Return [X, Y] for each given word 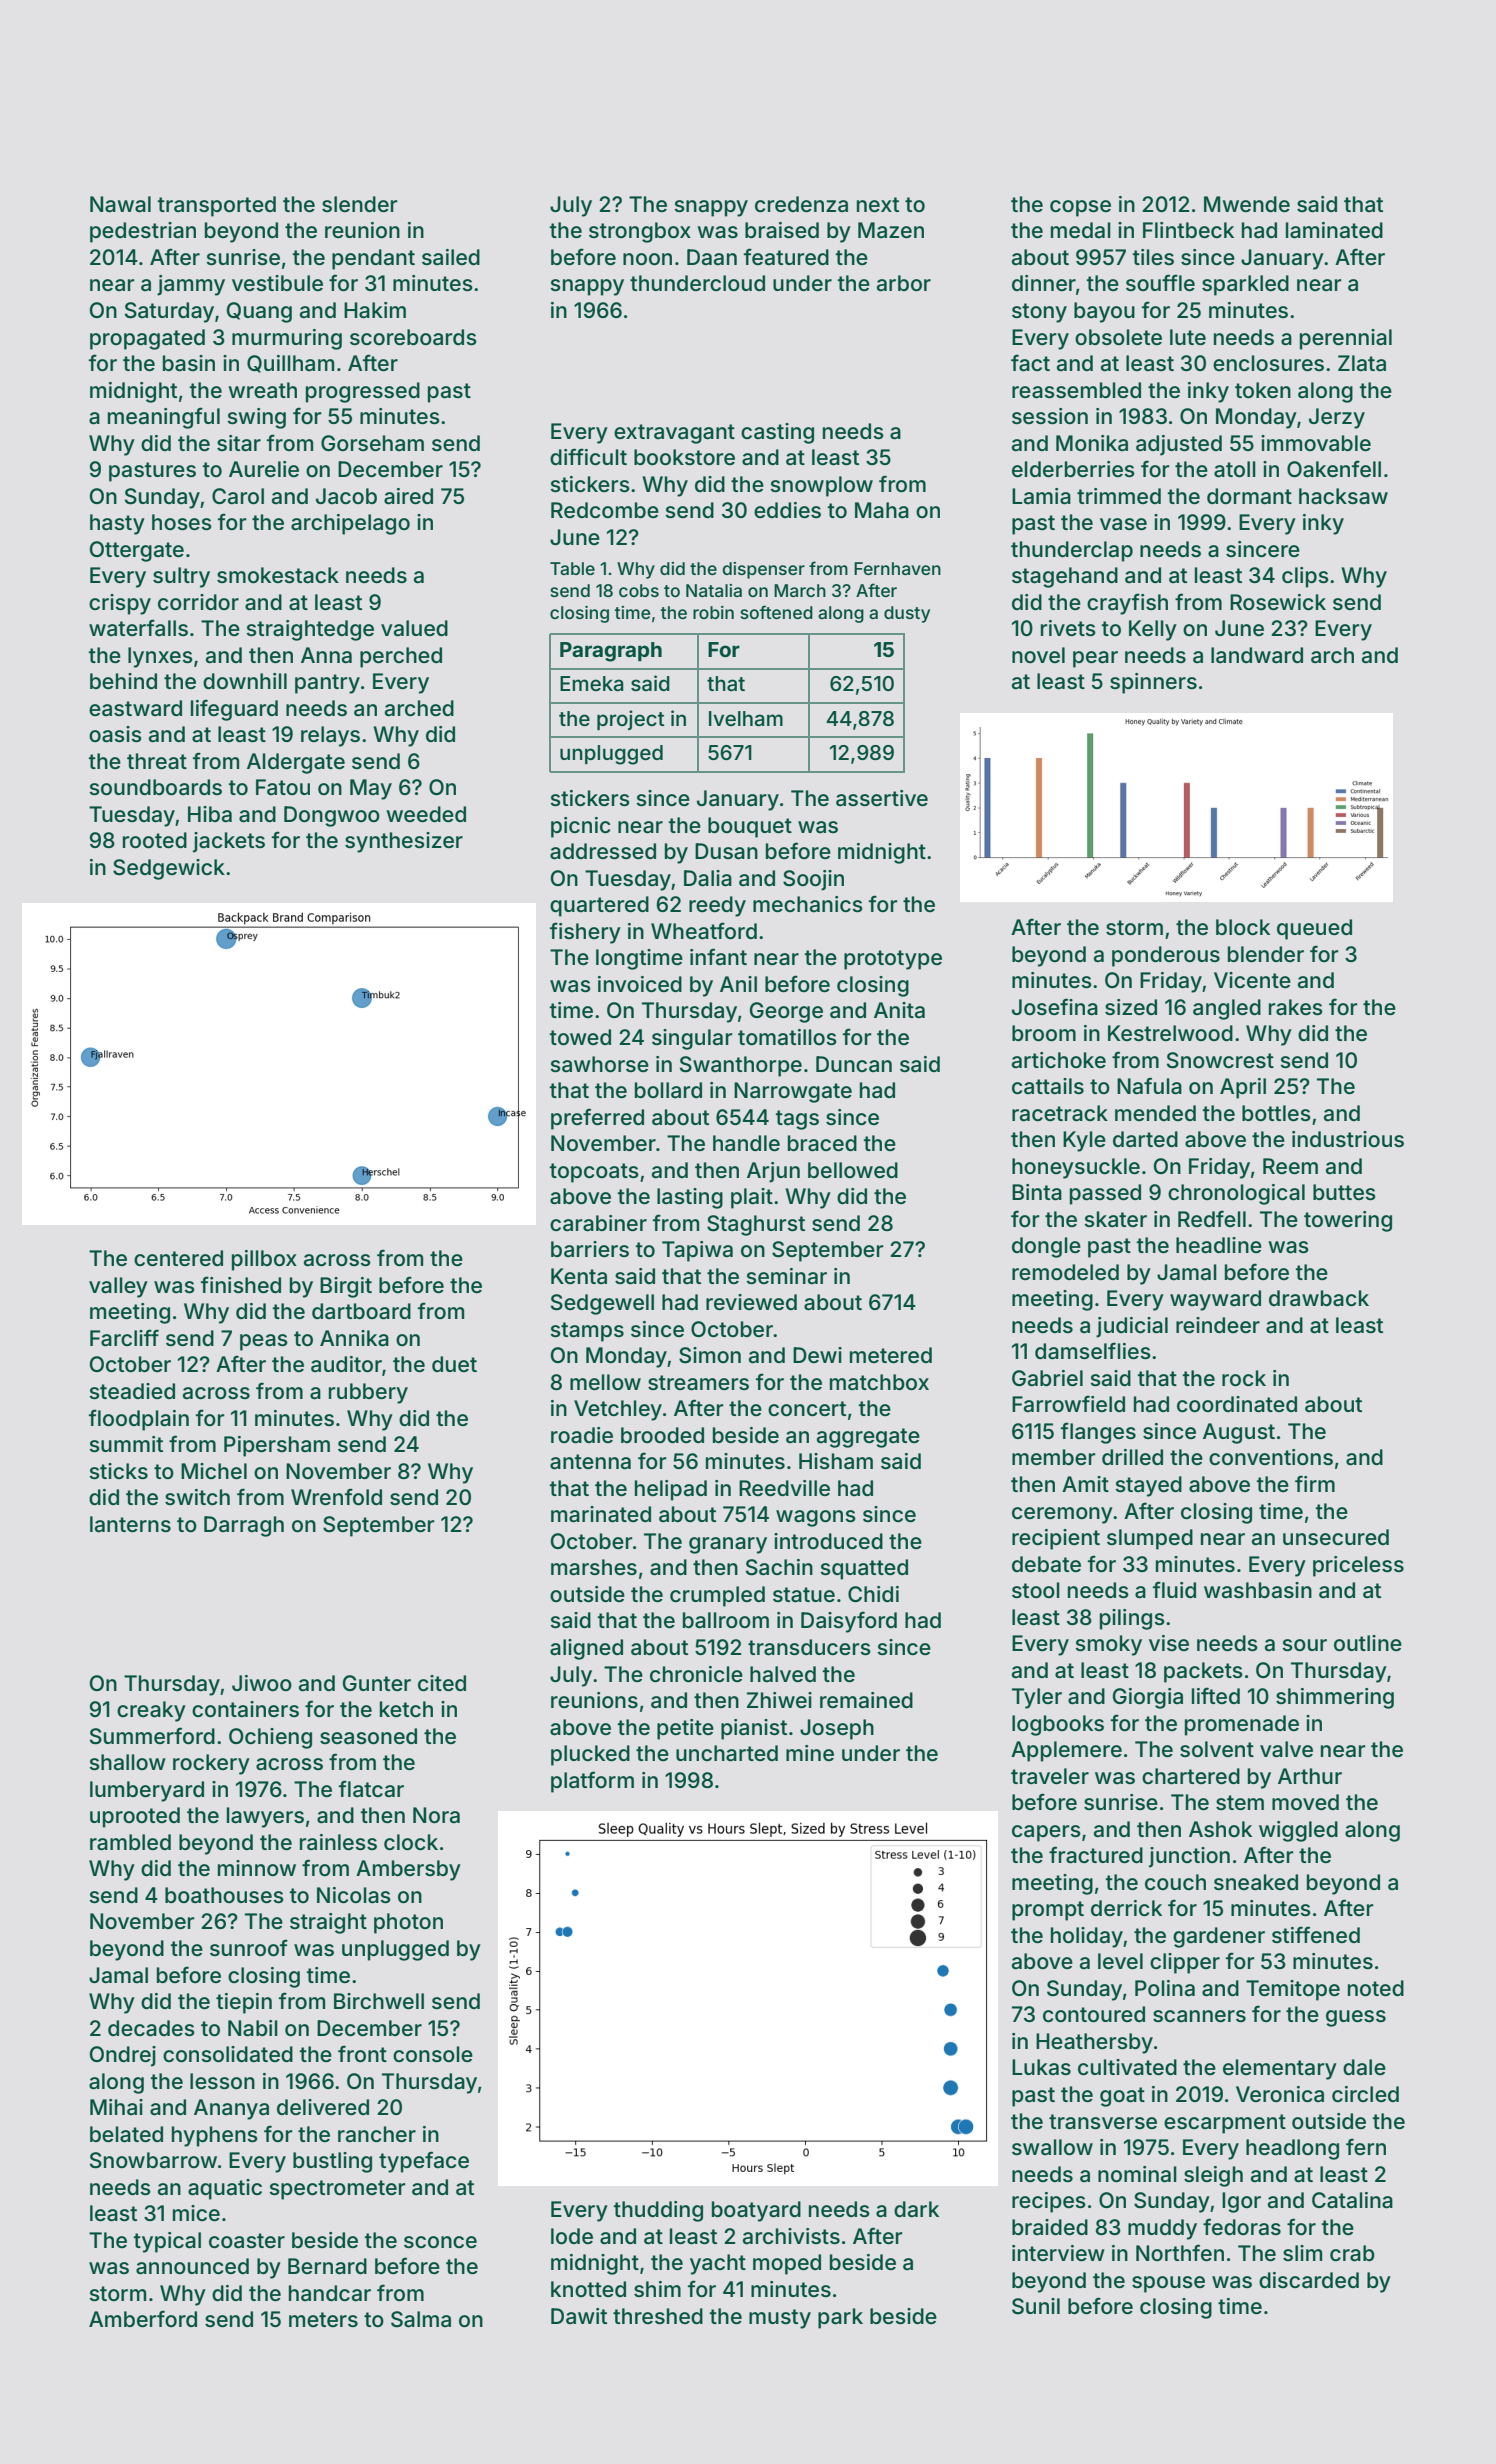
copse [1080, 208]
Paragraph [611, 652]
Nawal [120, 204]
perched [401, 657]
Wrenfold [336, 1496]
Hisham [836, 1461]
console [433, 2054]
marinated [601, 1514]
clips [1305, 577]
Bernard [327, 2266]
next [878, 204]
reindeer [1218, 1325]
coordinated [1237, 1404]
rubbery [368, 1393]
